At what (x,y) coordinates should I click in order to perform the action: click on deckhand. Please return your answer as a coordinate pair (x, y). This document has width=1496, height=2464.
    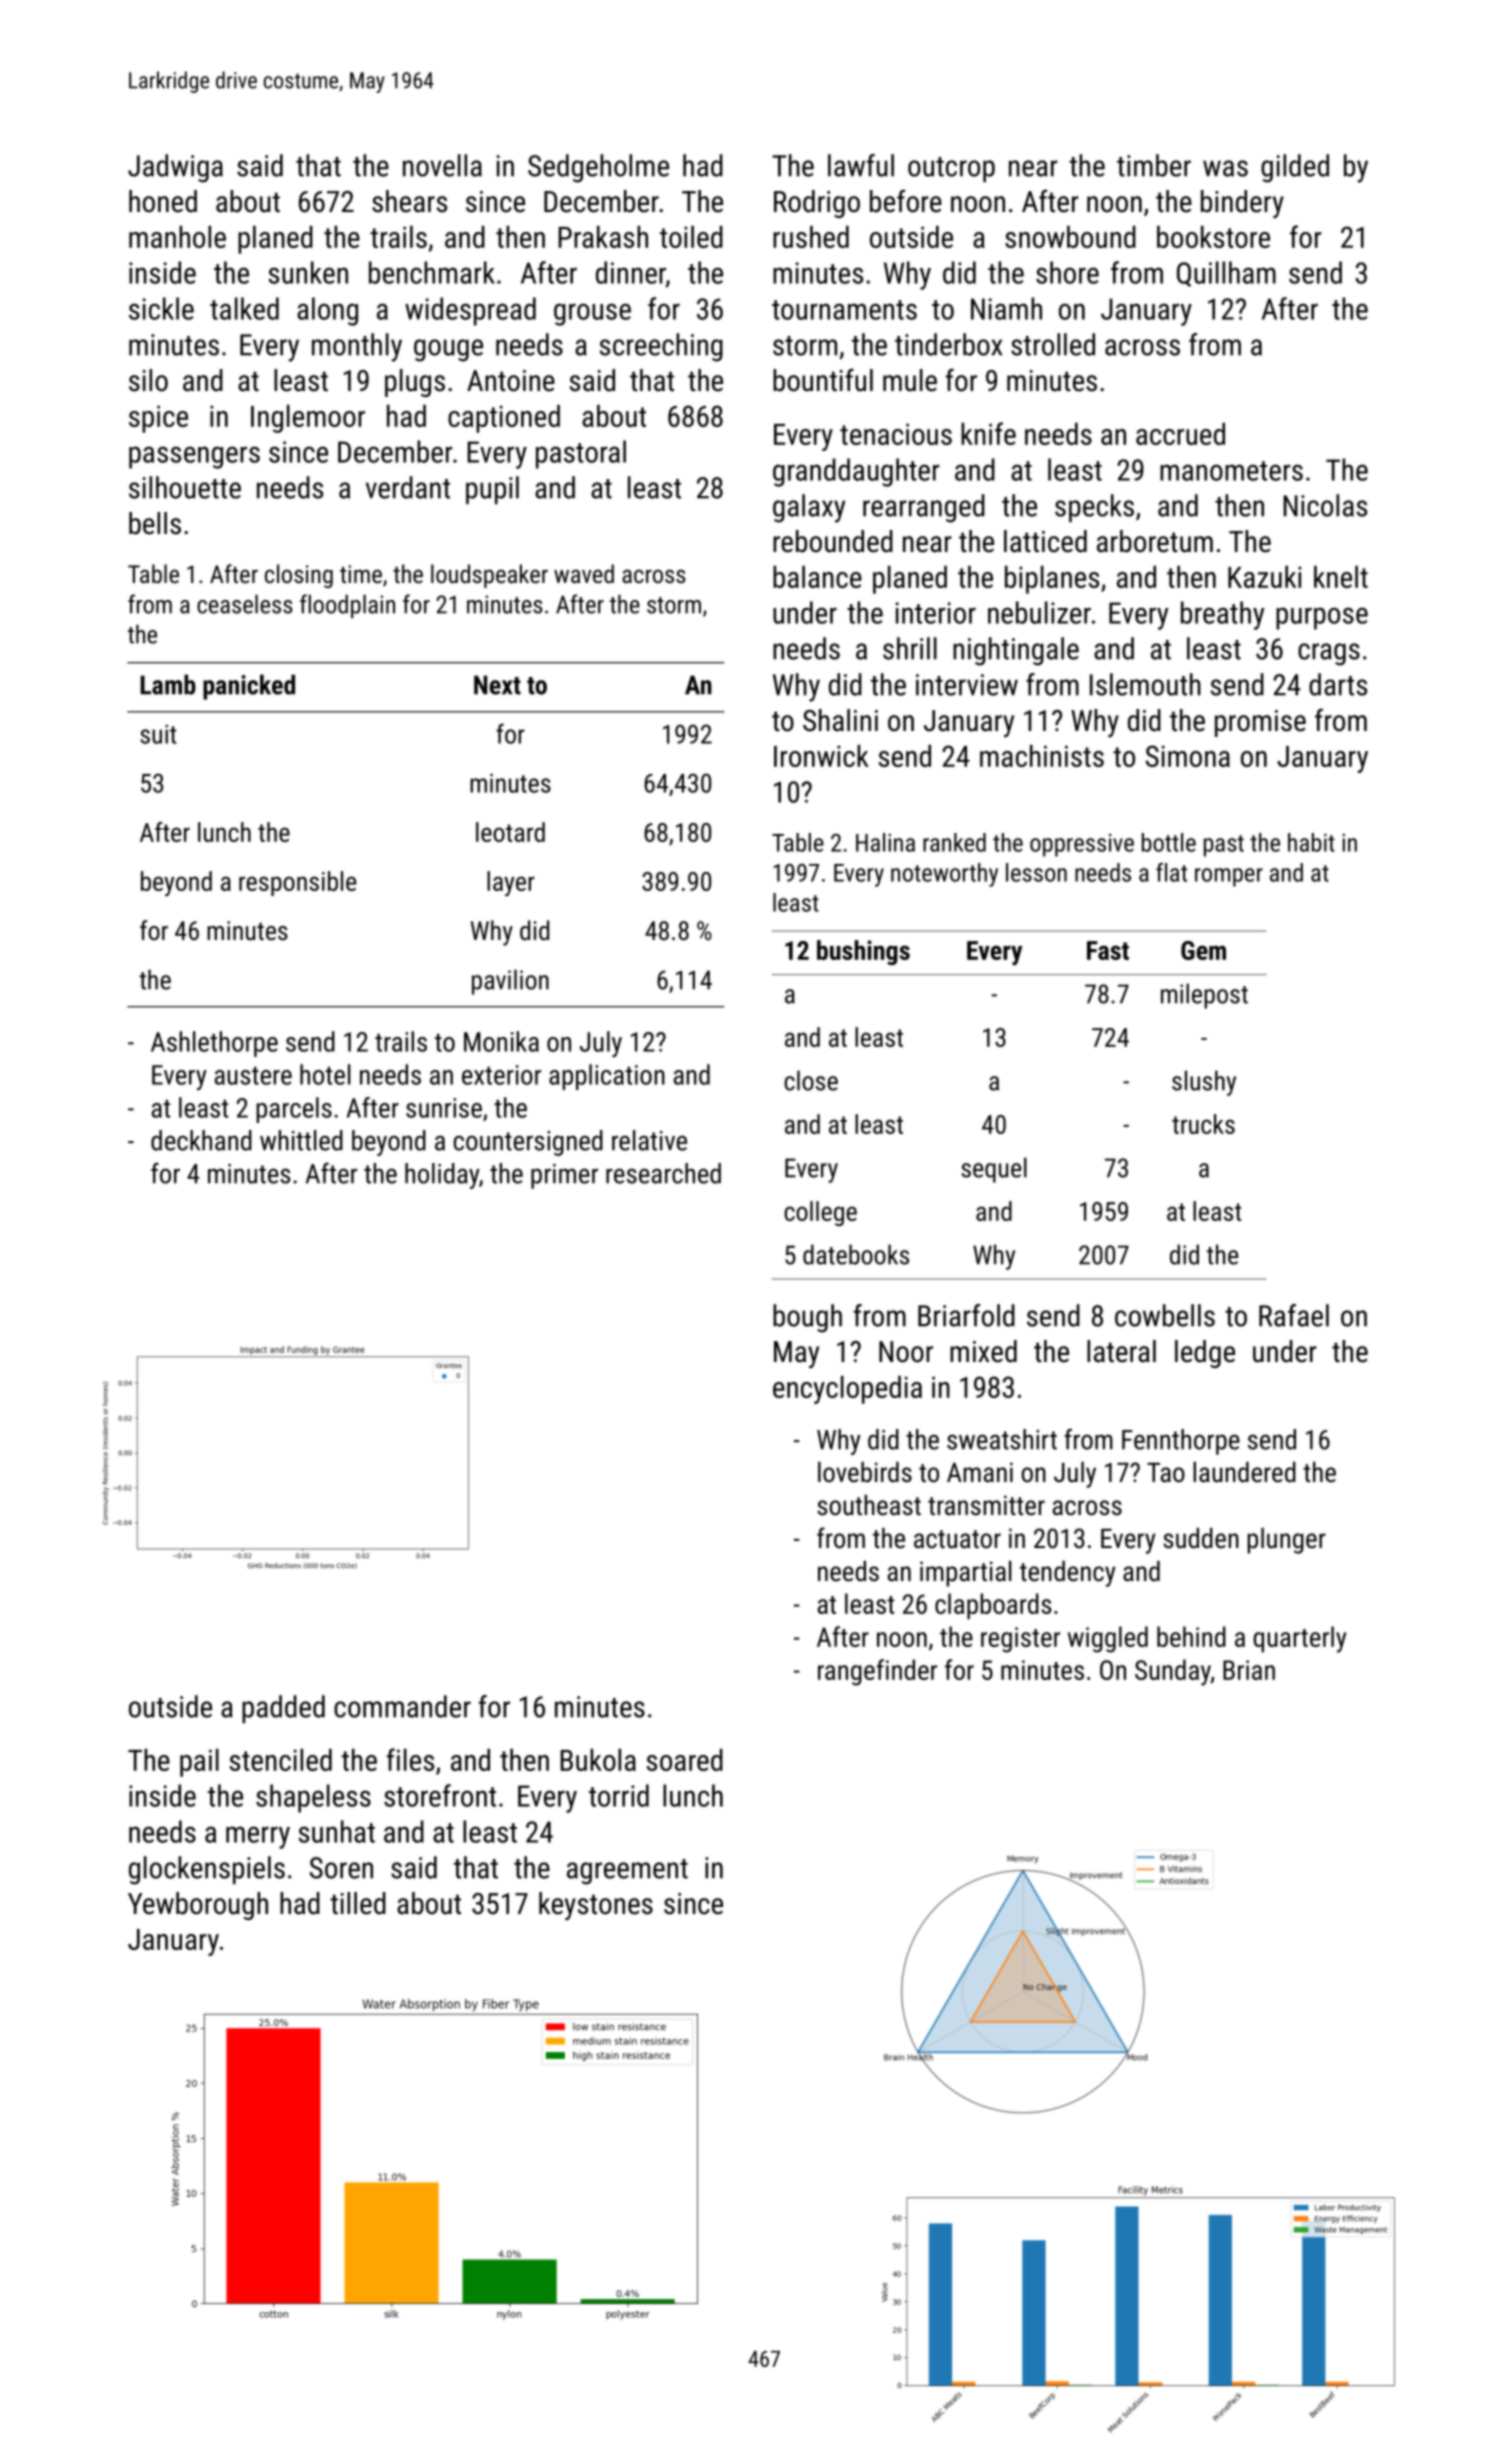
    Looking at the image, I should click on (201, 1140).
